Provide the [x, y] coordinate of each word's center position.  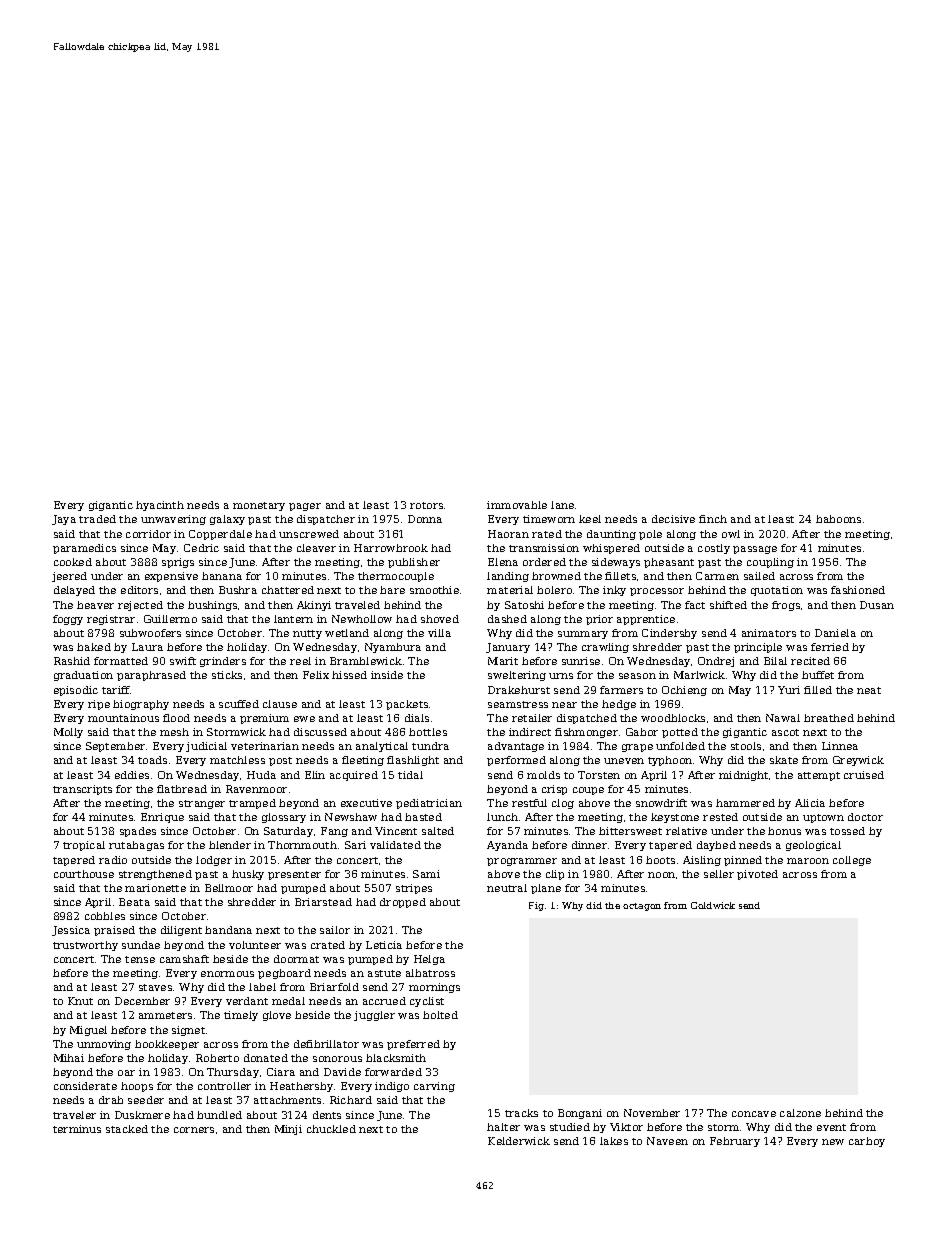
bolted [440, 1015]
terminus [77, 1129]
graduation [83, 676]
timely [241, 1016]
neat [869, 690]
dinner [589, 845]
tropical [84, 846]
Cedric [201, 548]
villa [439, 633]
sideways [616, 563]
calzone [800, 1113]
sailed [759, 576]
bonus [784, 831]
